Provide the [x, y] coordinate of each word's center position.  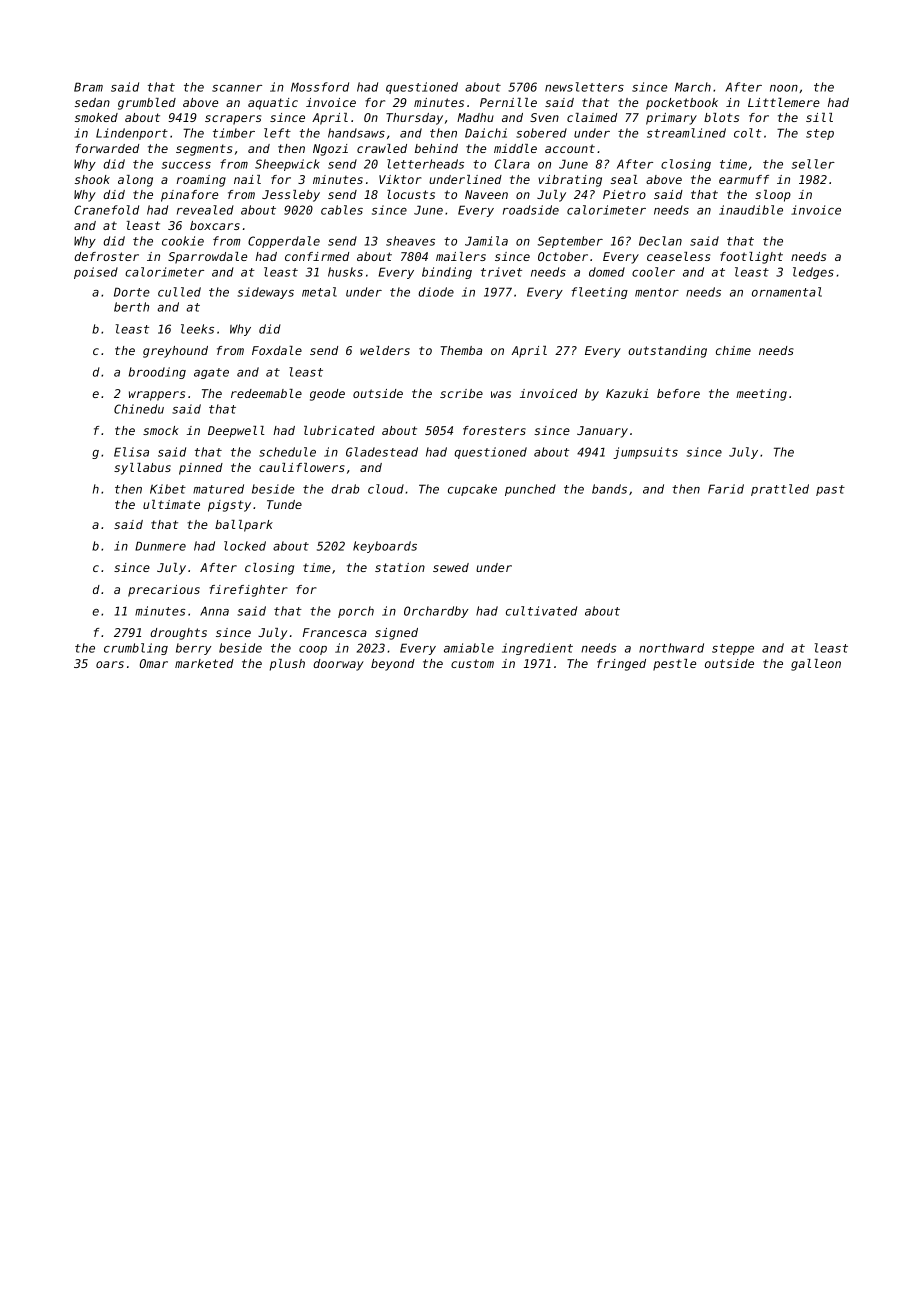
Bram [88, 87]
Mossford [320, 87]
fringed [621, 665]
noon [784, 88]
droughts [178, 634]
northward [671, 648]
